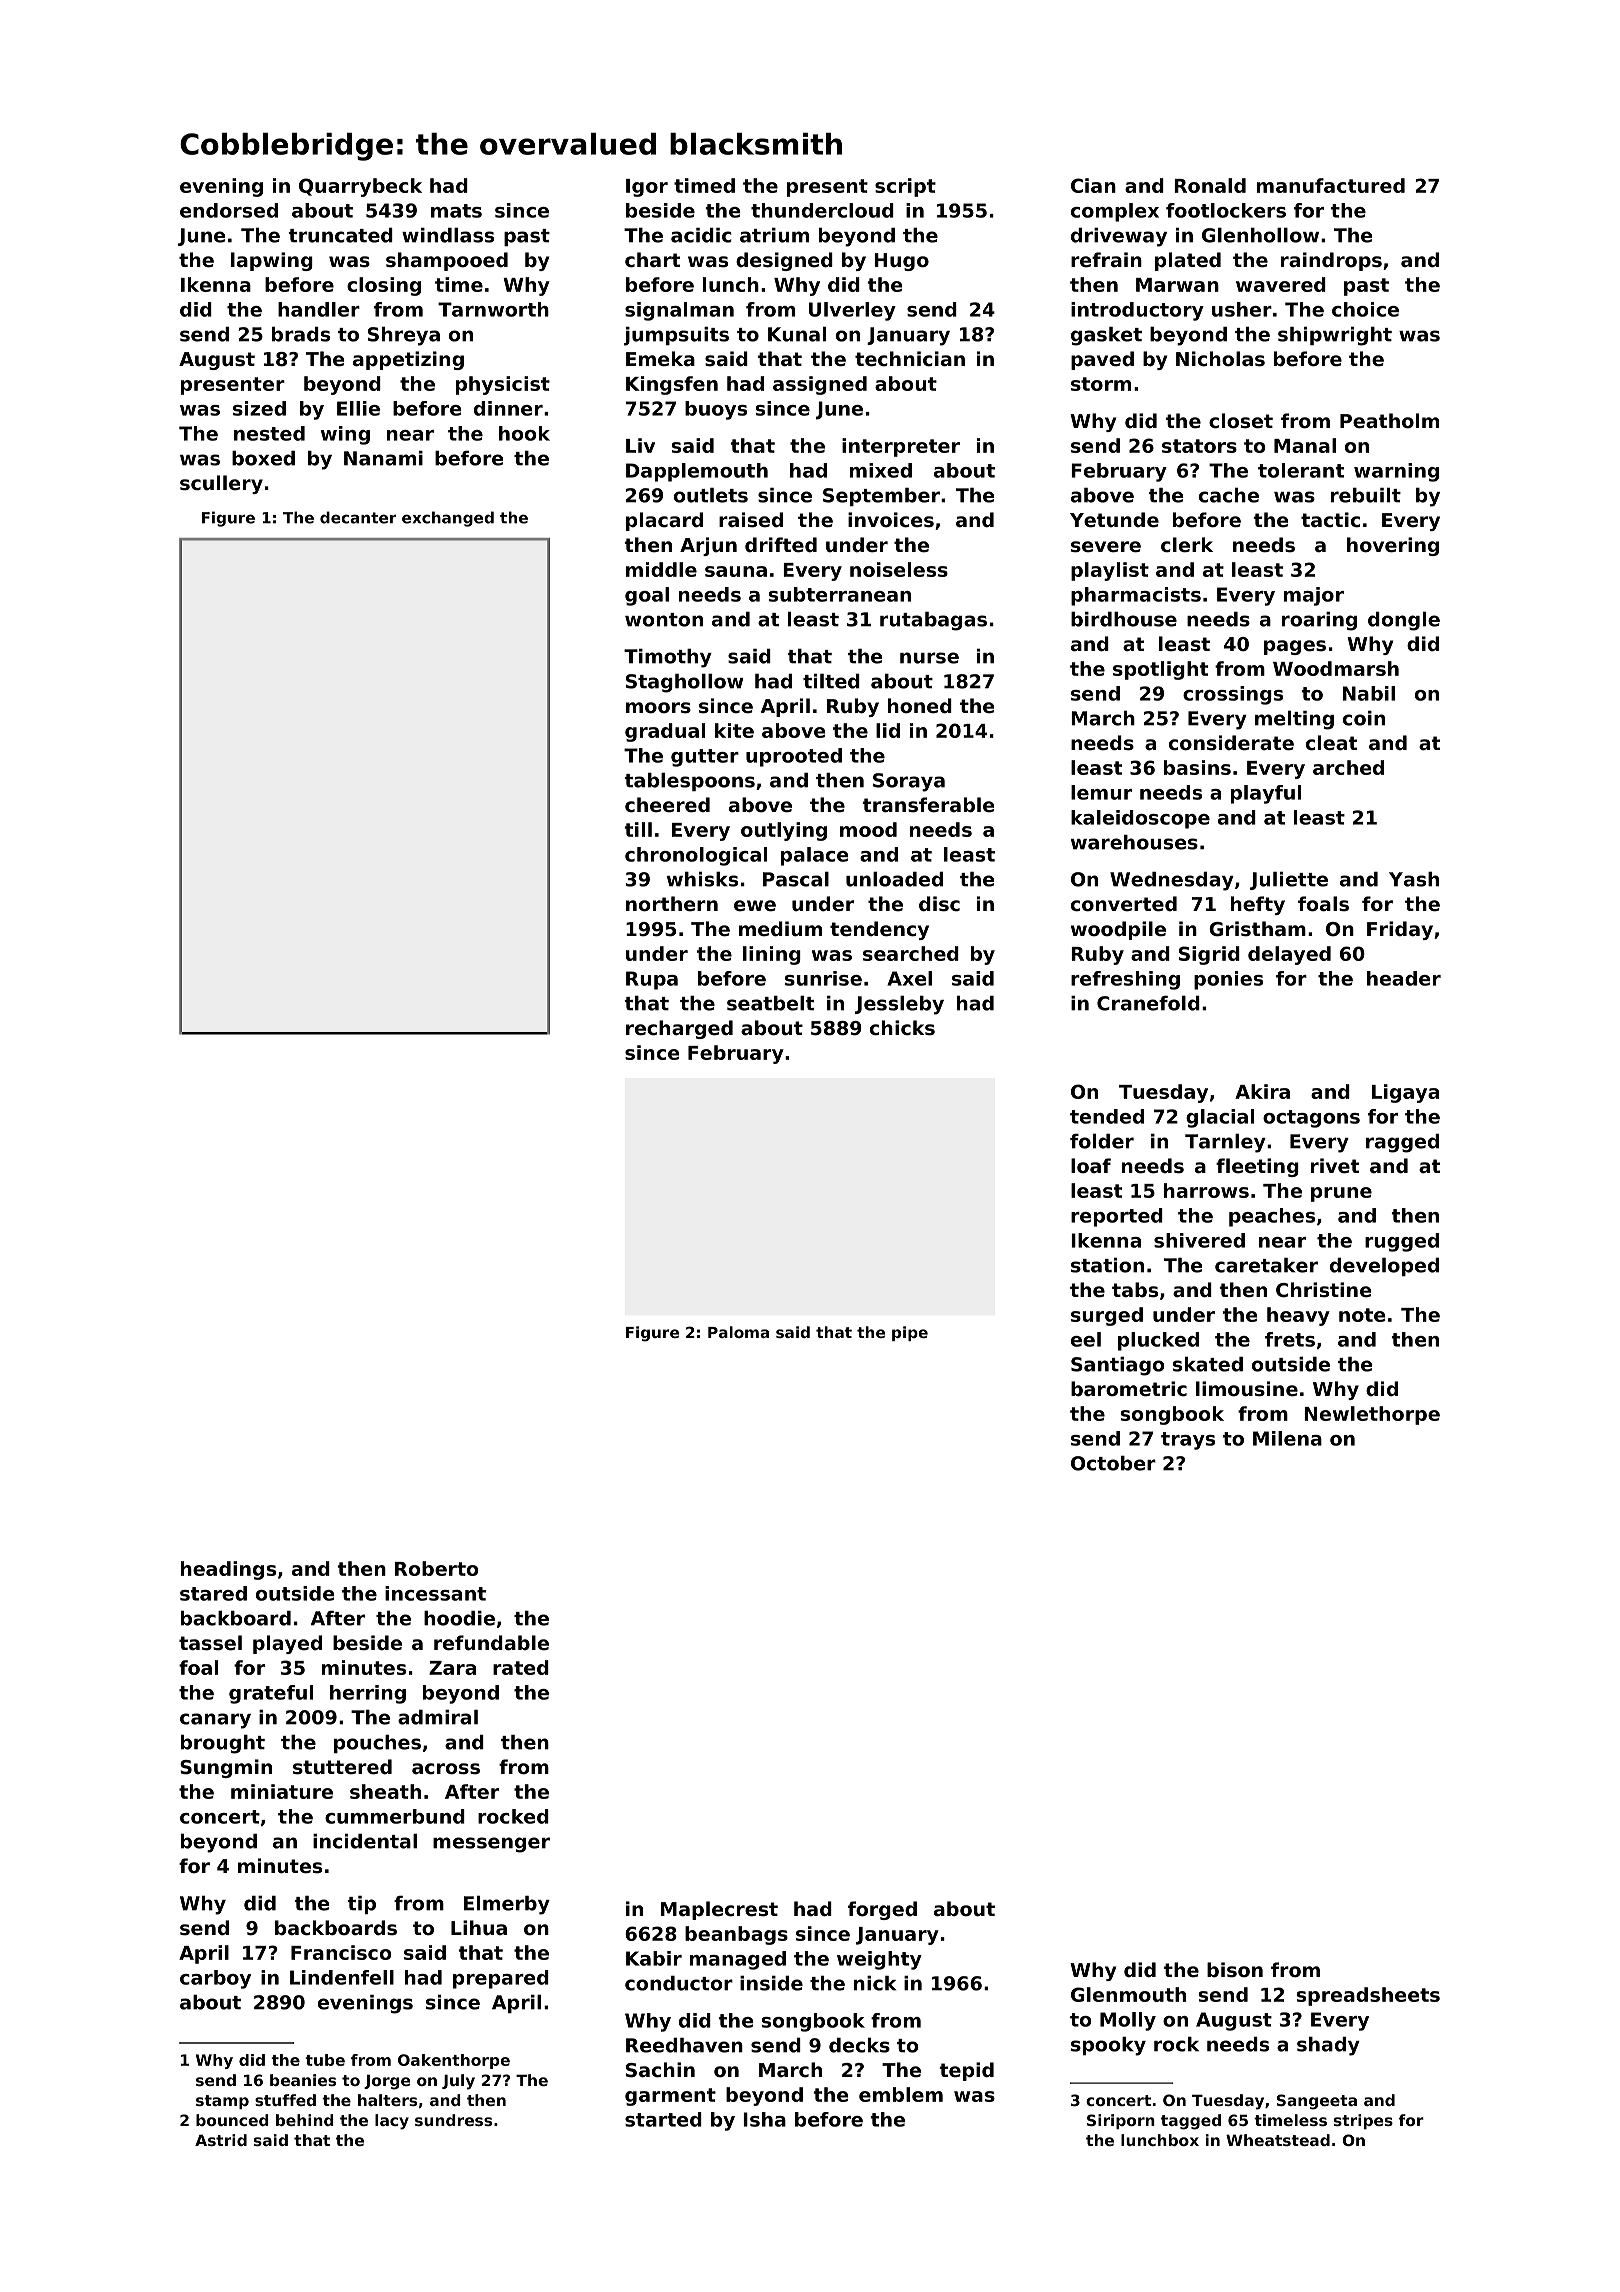 The image size is (1620, 2292). What do you see at coordinates (905, 187) in the image?
I see `script` at bounding box center [905, 187].
